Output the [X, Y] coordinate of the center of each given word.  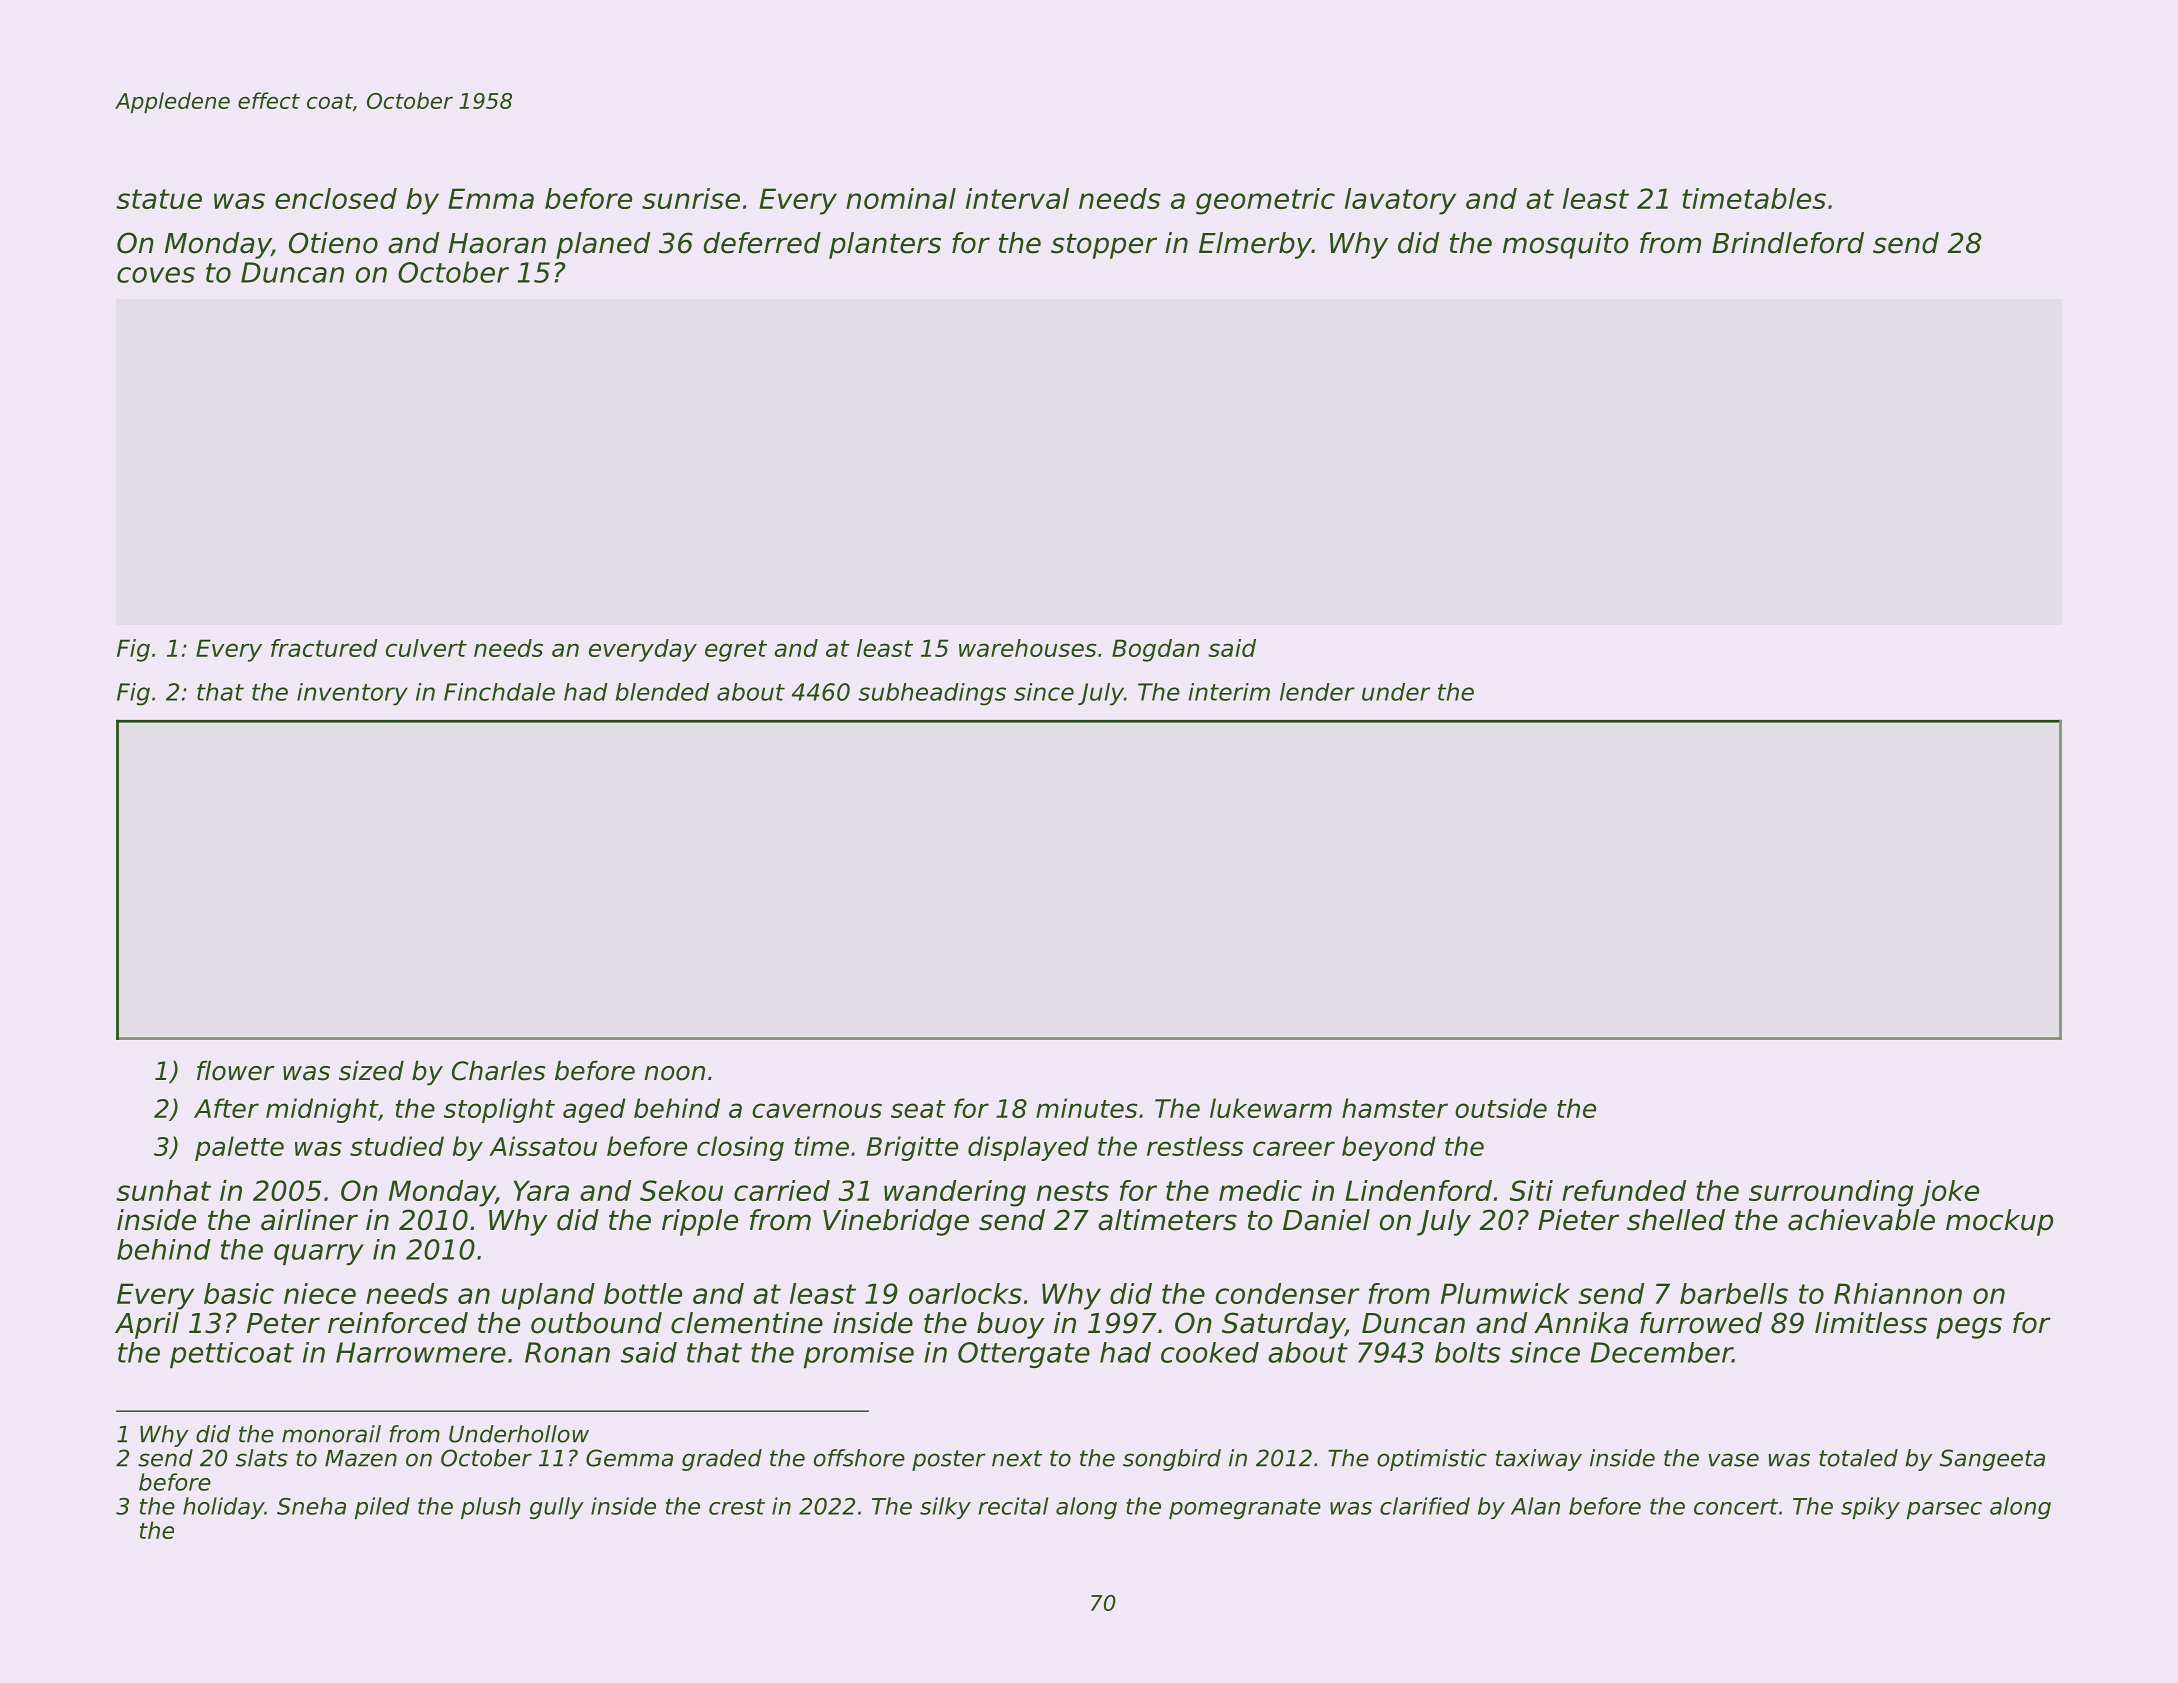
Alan [1535, 1506]
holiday [223, 1508]
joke [1949, 1193]
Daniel [1326, 1220]
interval [1017, 198]
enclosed [336, 198]
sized [371, 1071]
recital [1013, 1506]
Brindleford [1788, 243]
